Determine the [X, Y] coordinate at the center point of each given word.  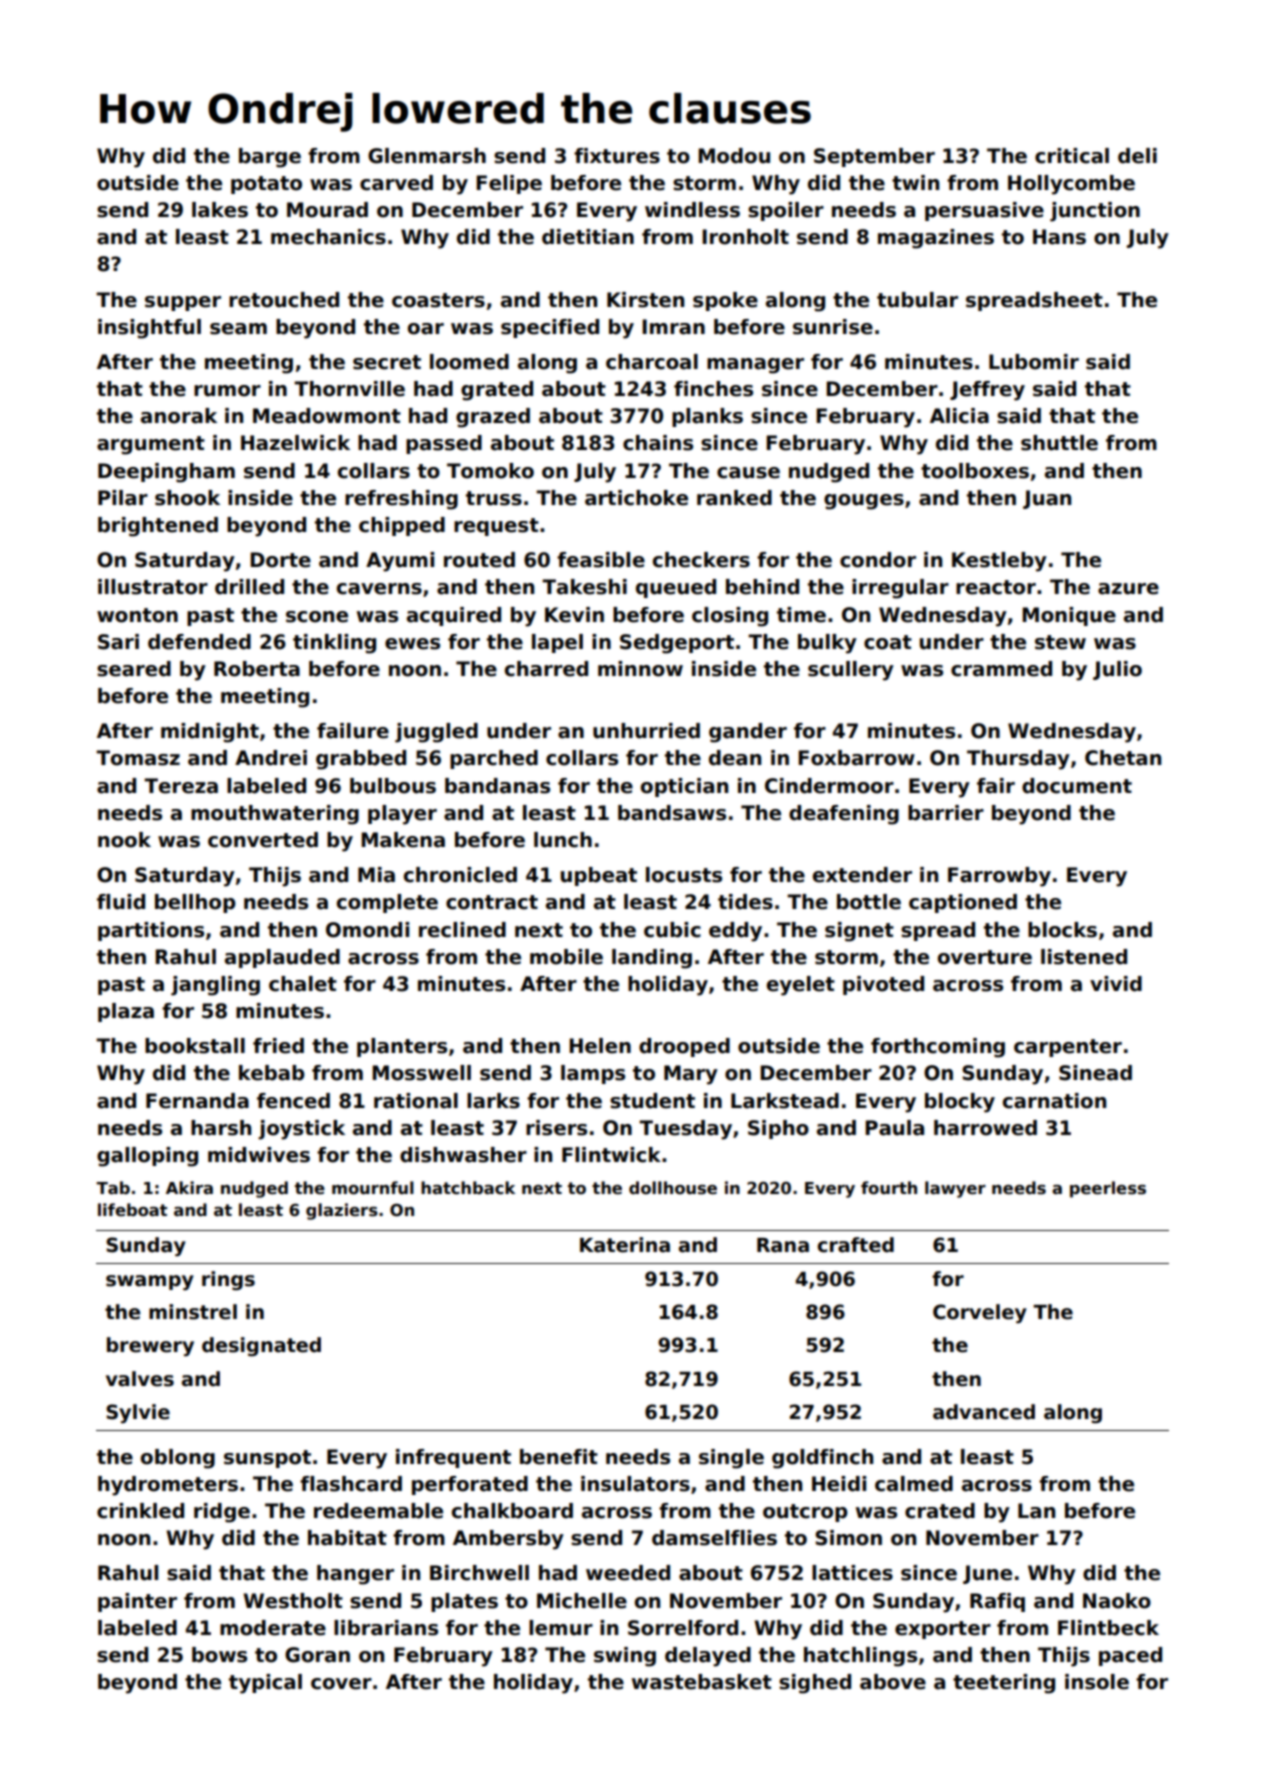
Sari [118, 642]
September [874, 157]
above [893, 1682]
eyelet [801, 986]
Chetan [1123, 758]
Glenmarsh [427, 156]
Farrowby [999, 877]
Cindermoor [829, 786]
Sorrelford [683, 1628]
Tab [113, 1188]
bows [219, 1655]
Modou [734, 156]
